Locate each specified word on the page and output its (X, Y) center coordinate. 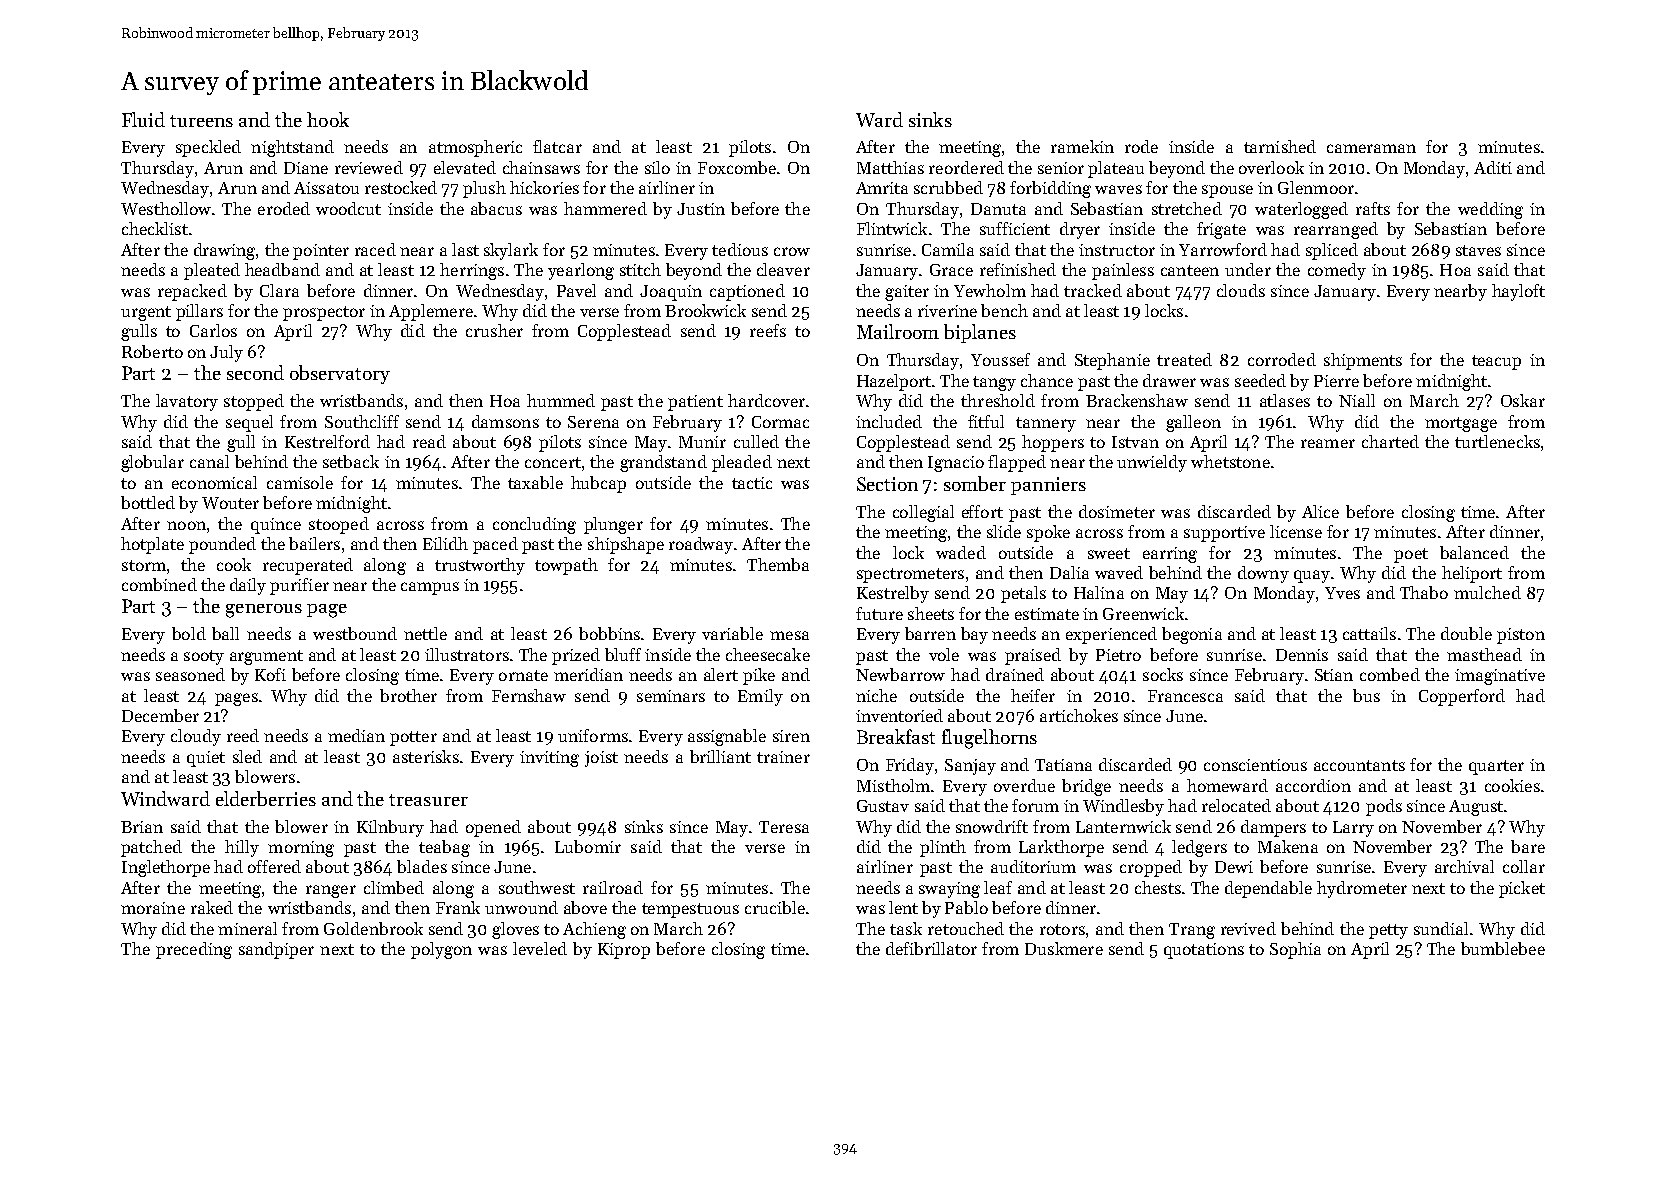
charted (1390, 441)
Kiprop (624, 951)
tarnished (1280, 146)
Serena (593, 422)
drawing (224, 251)
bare (1528, 846)
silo (657, 167)
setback (351, 461)
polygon (441, 950)
